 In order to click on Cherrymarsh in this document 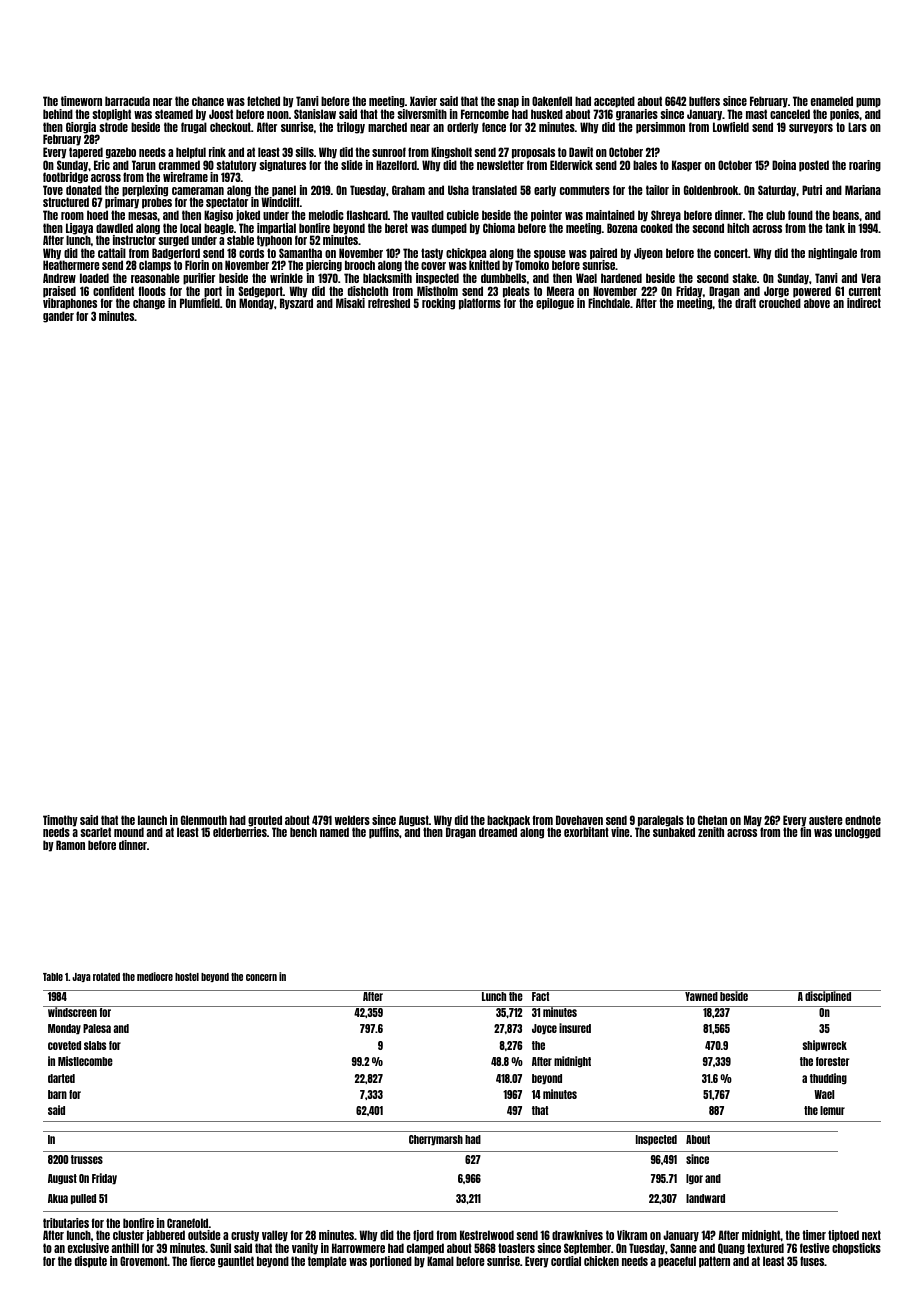, I will do `click(436, 1140)`.
